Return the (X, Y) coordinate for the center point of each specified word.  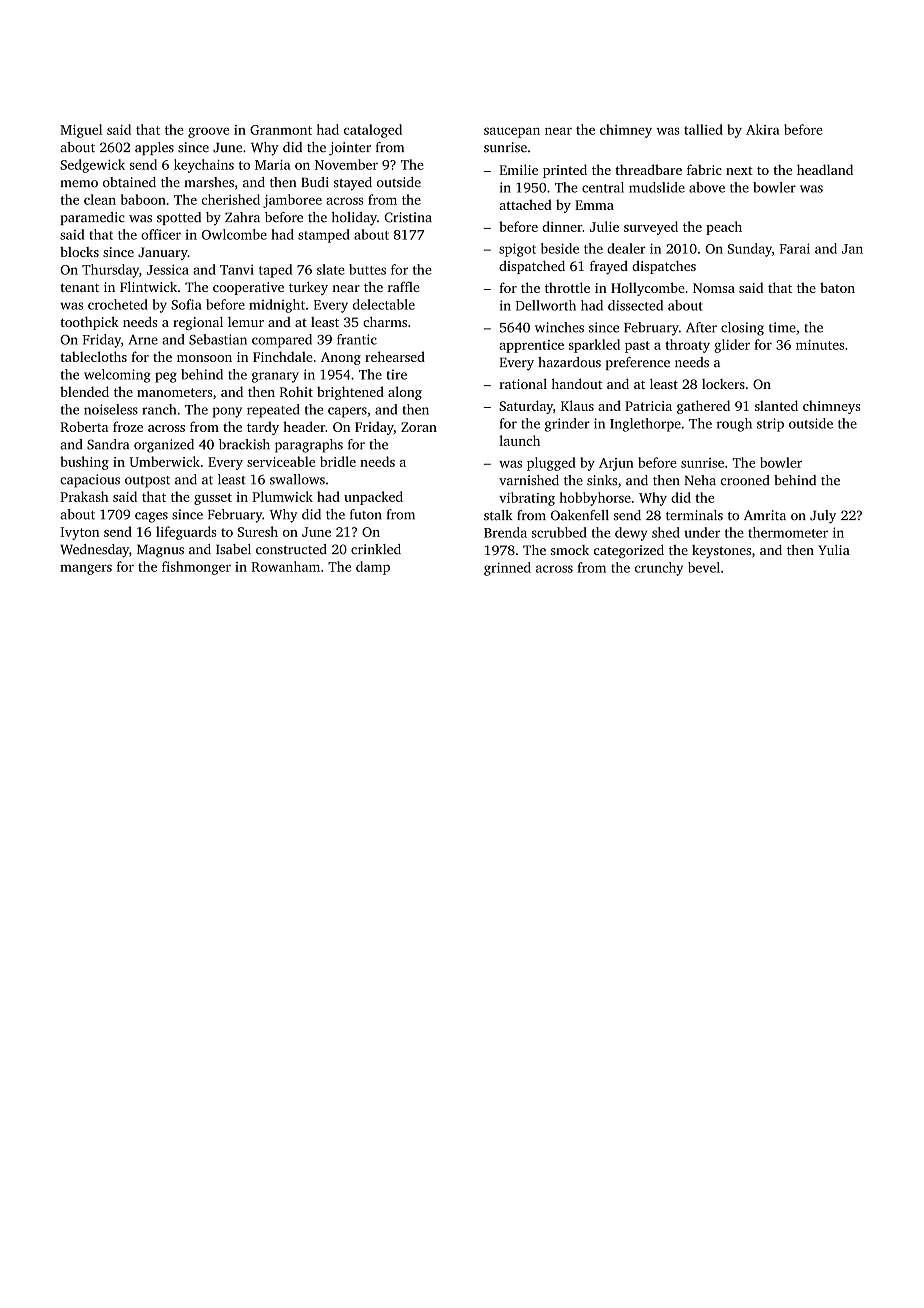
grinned (507, 569)
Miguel (81, 131)
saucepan (512, 132)
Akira (763, 129)
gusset (213, 499)
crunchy (659, 569)
